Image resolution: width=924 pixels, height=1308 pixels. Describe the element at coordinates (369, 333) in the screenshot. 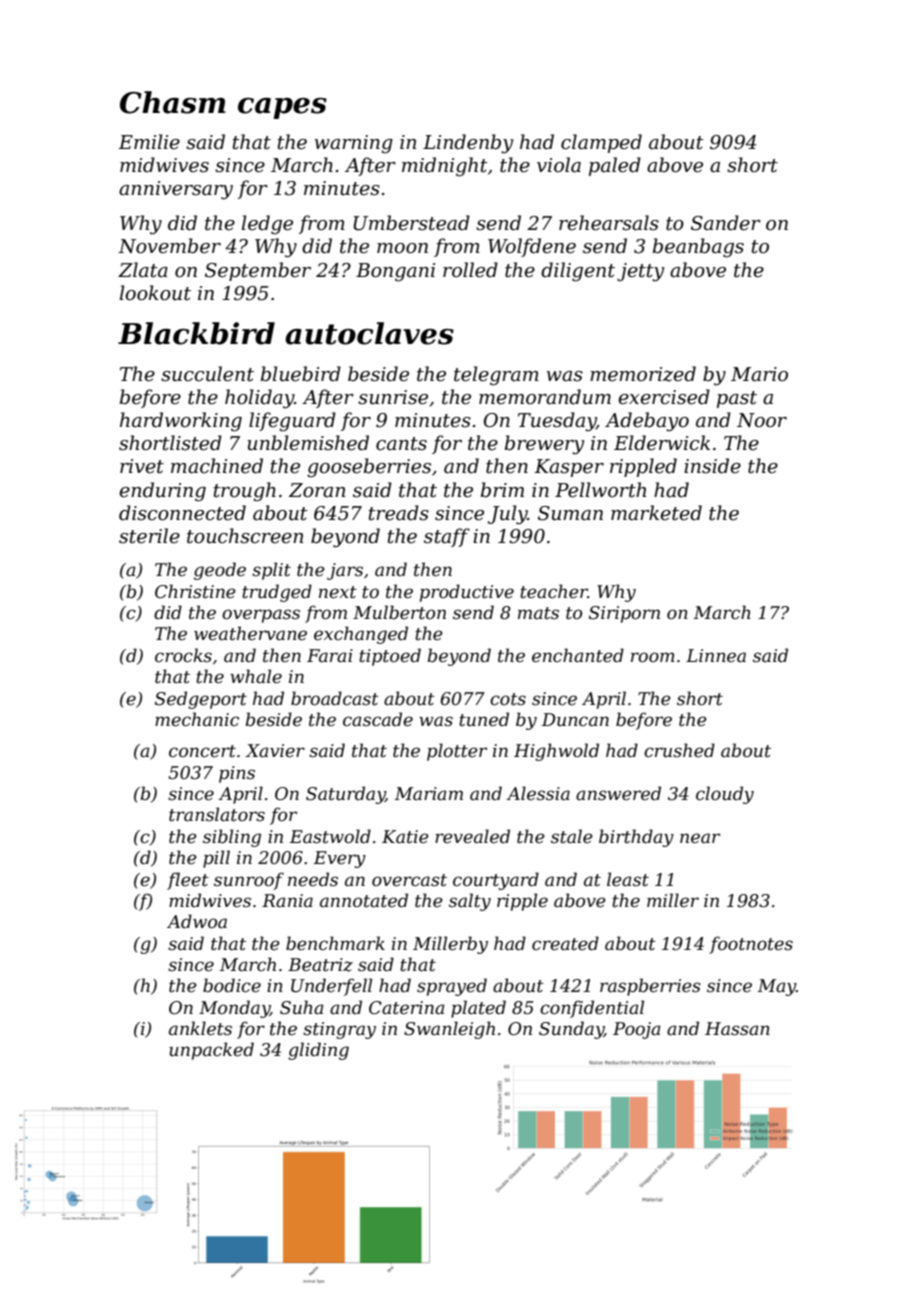

I see `autoclaves` at that location.
